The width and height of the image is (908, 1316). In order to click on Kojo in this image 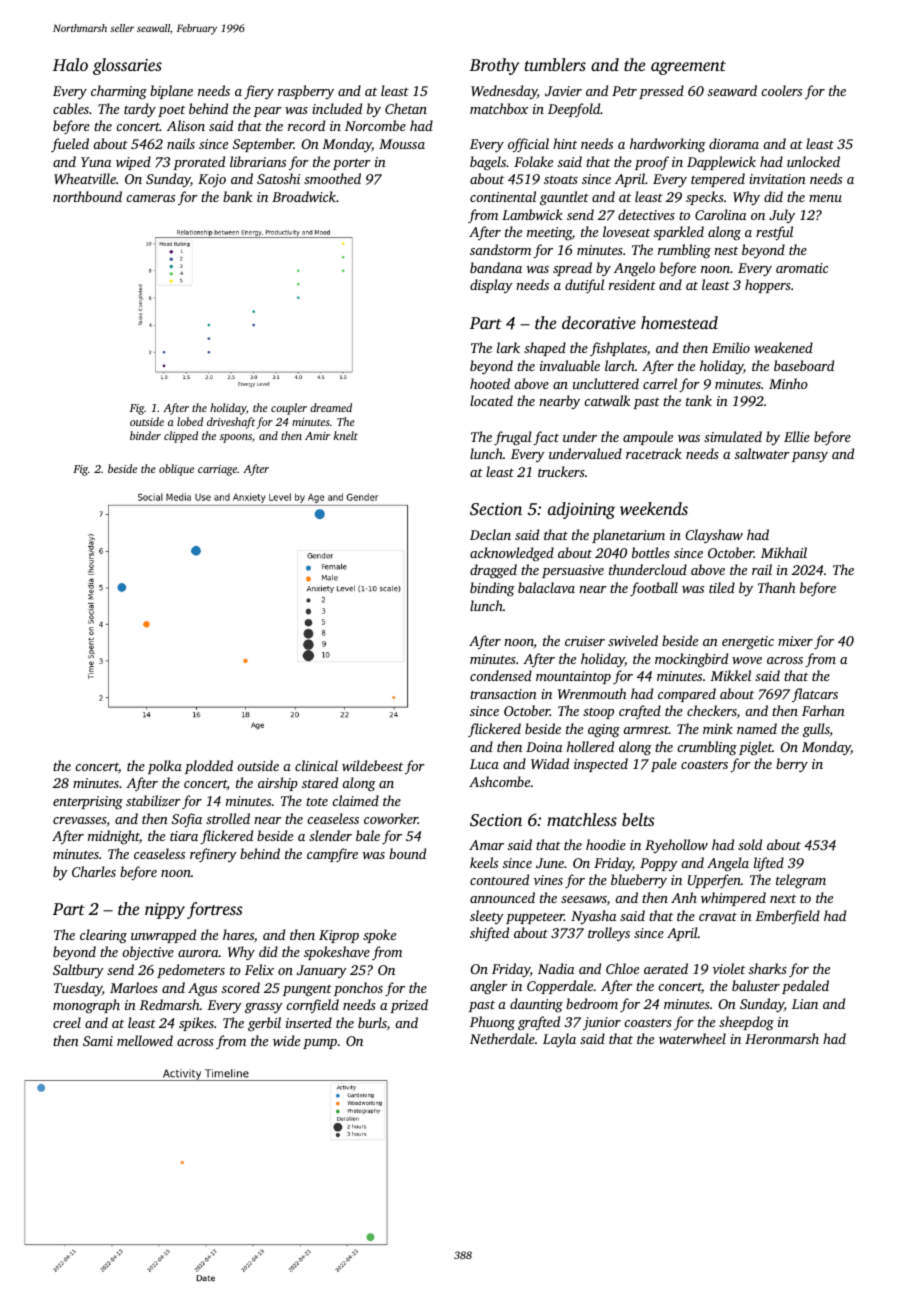, I will do `click(212, 180)`.
